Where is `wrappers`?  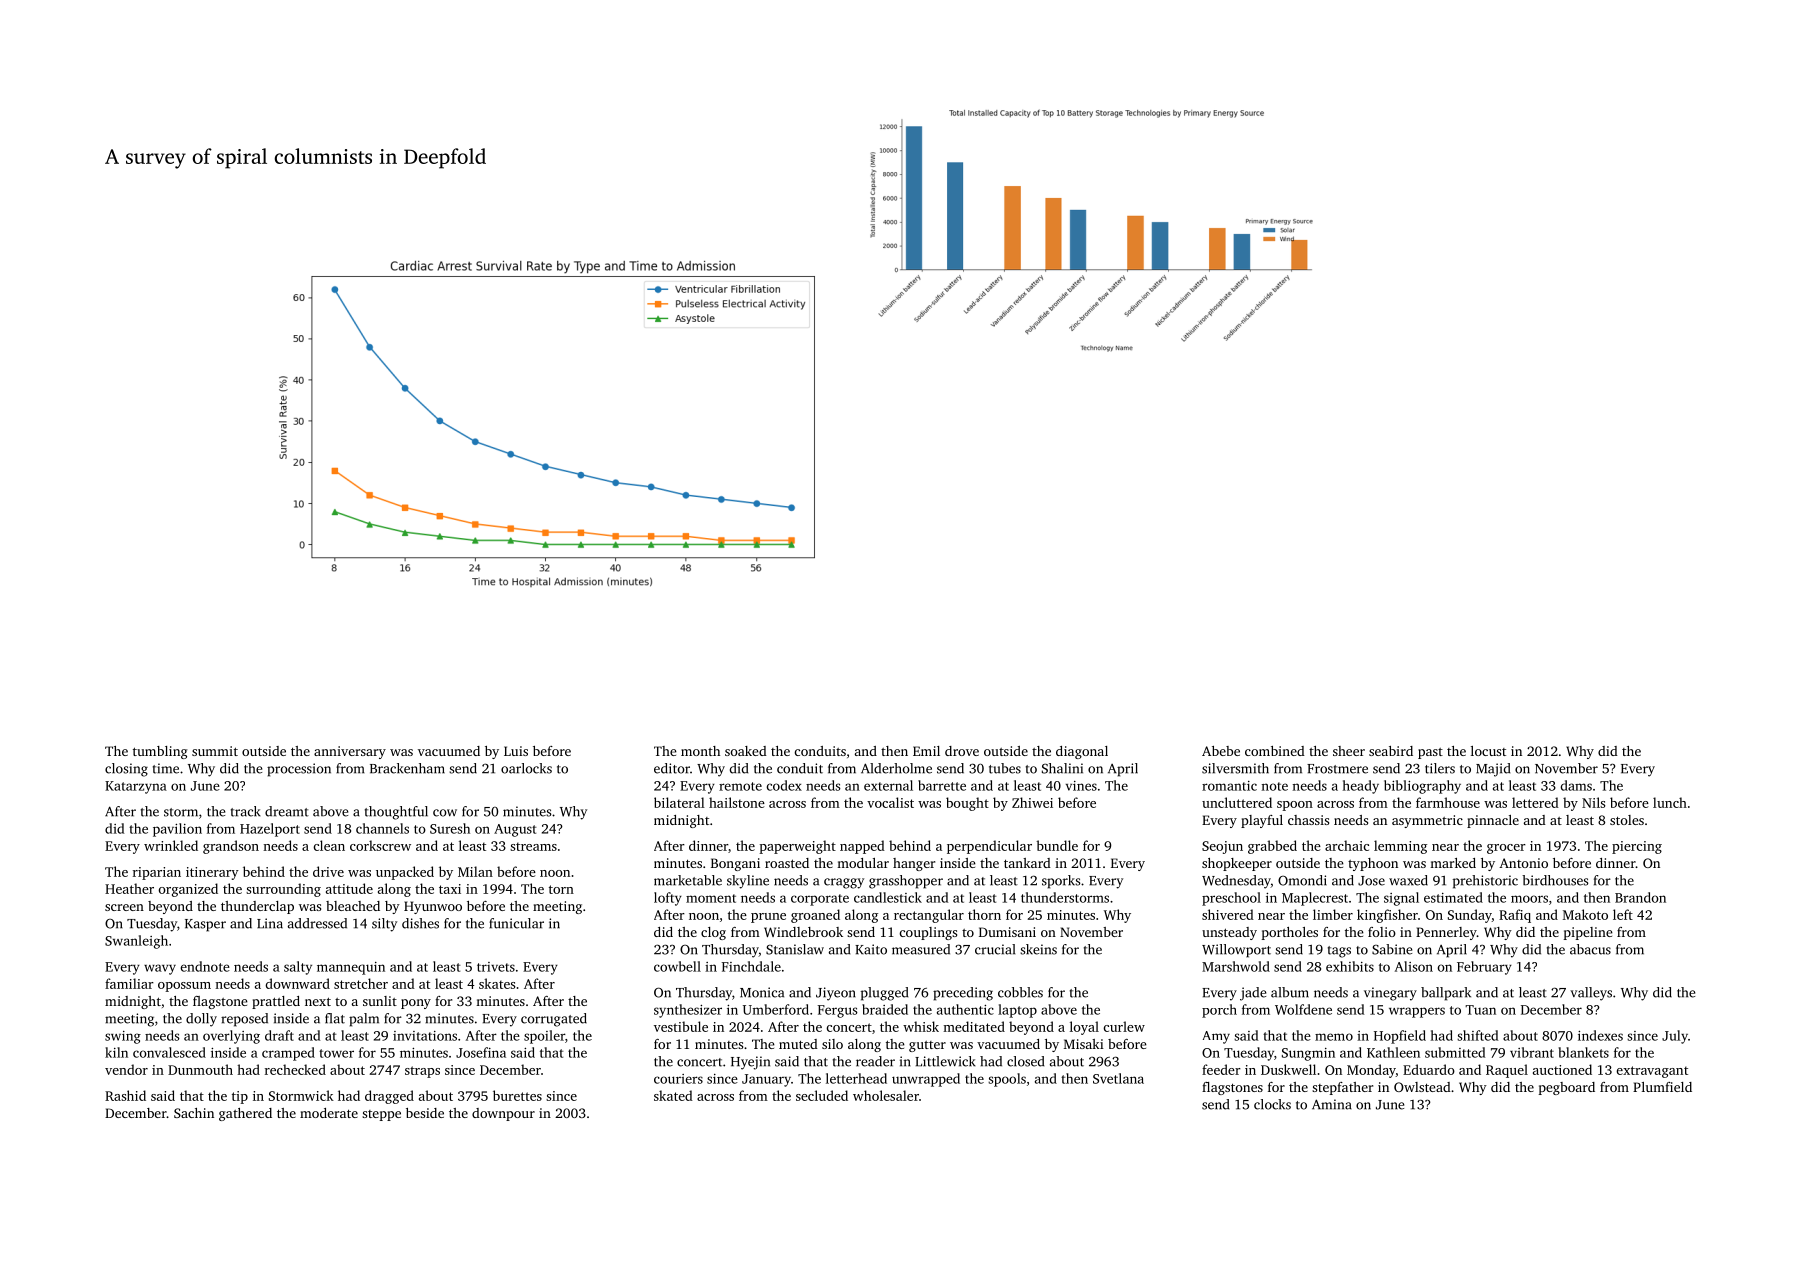 wrappers is located at coordinates (1417, 1012).
